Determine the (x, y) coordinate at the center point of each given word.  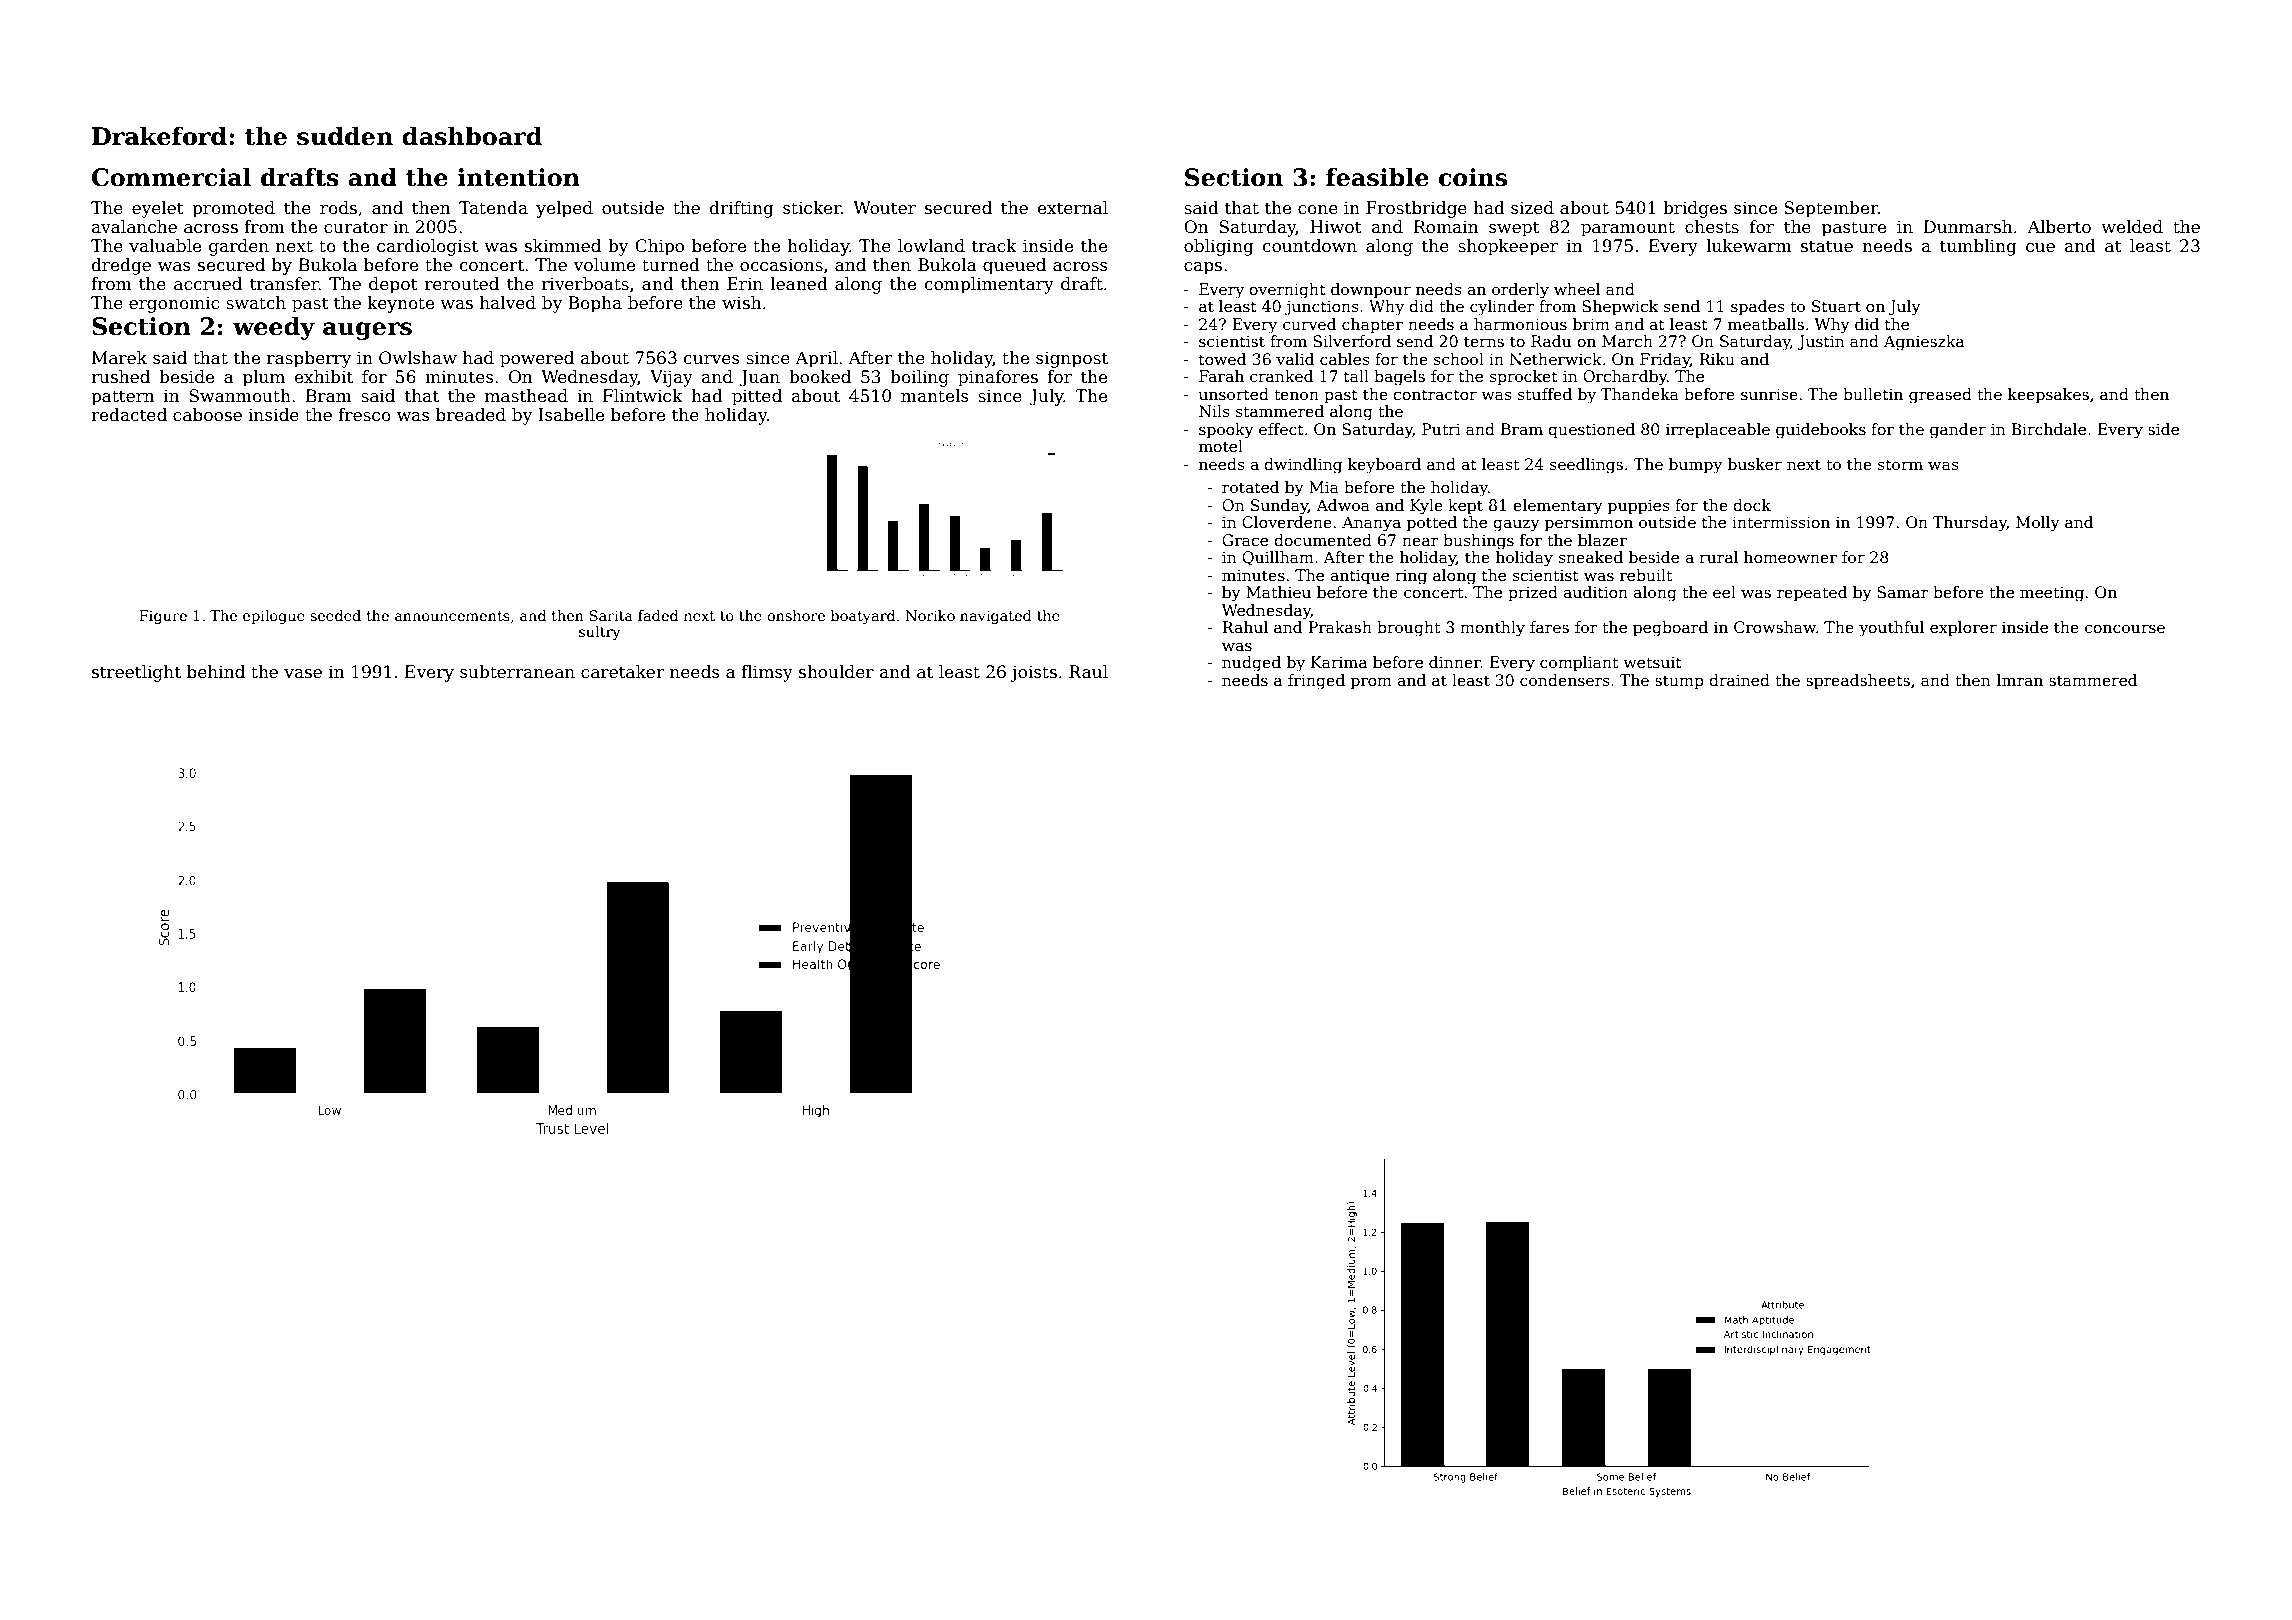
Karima (1339, 662)
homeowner (1790, 557)
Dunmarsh (1968, 227)
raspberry (309, 359)
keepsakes (2048, 395)
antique (1359, 576)
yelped (564, 209)
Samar (1903, 592)
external (1073, 208)
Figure (163, 617)
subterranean (517, 672)
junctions (1322, 308)
